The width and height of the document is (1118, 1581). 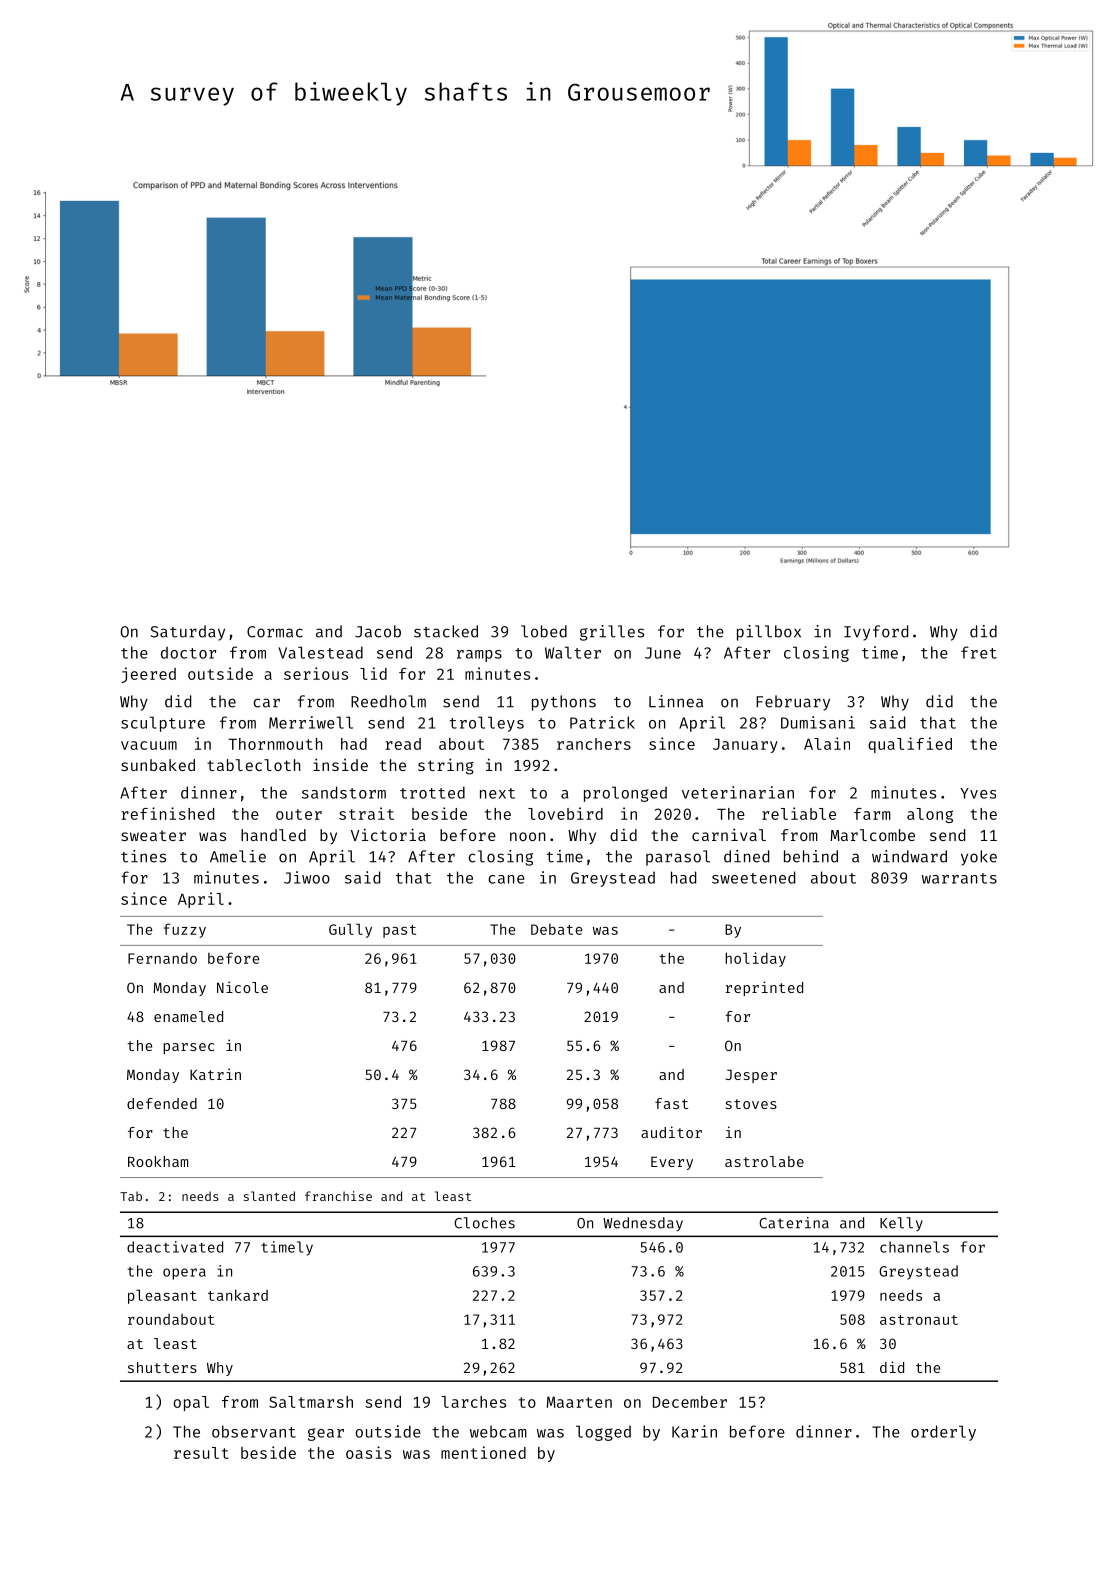 What do you see at coordinates (446, 631) in the document?
I see `stacked` at bounding box center [446, 631].
